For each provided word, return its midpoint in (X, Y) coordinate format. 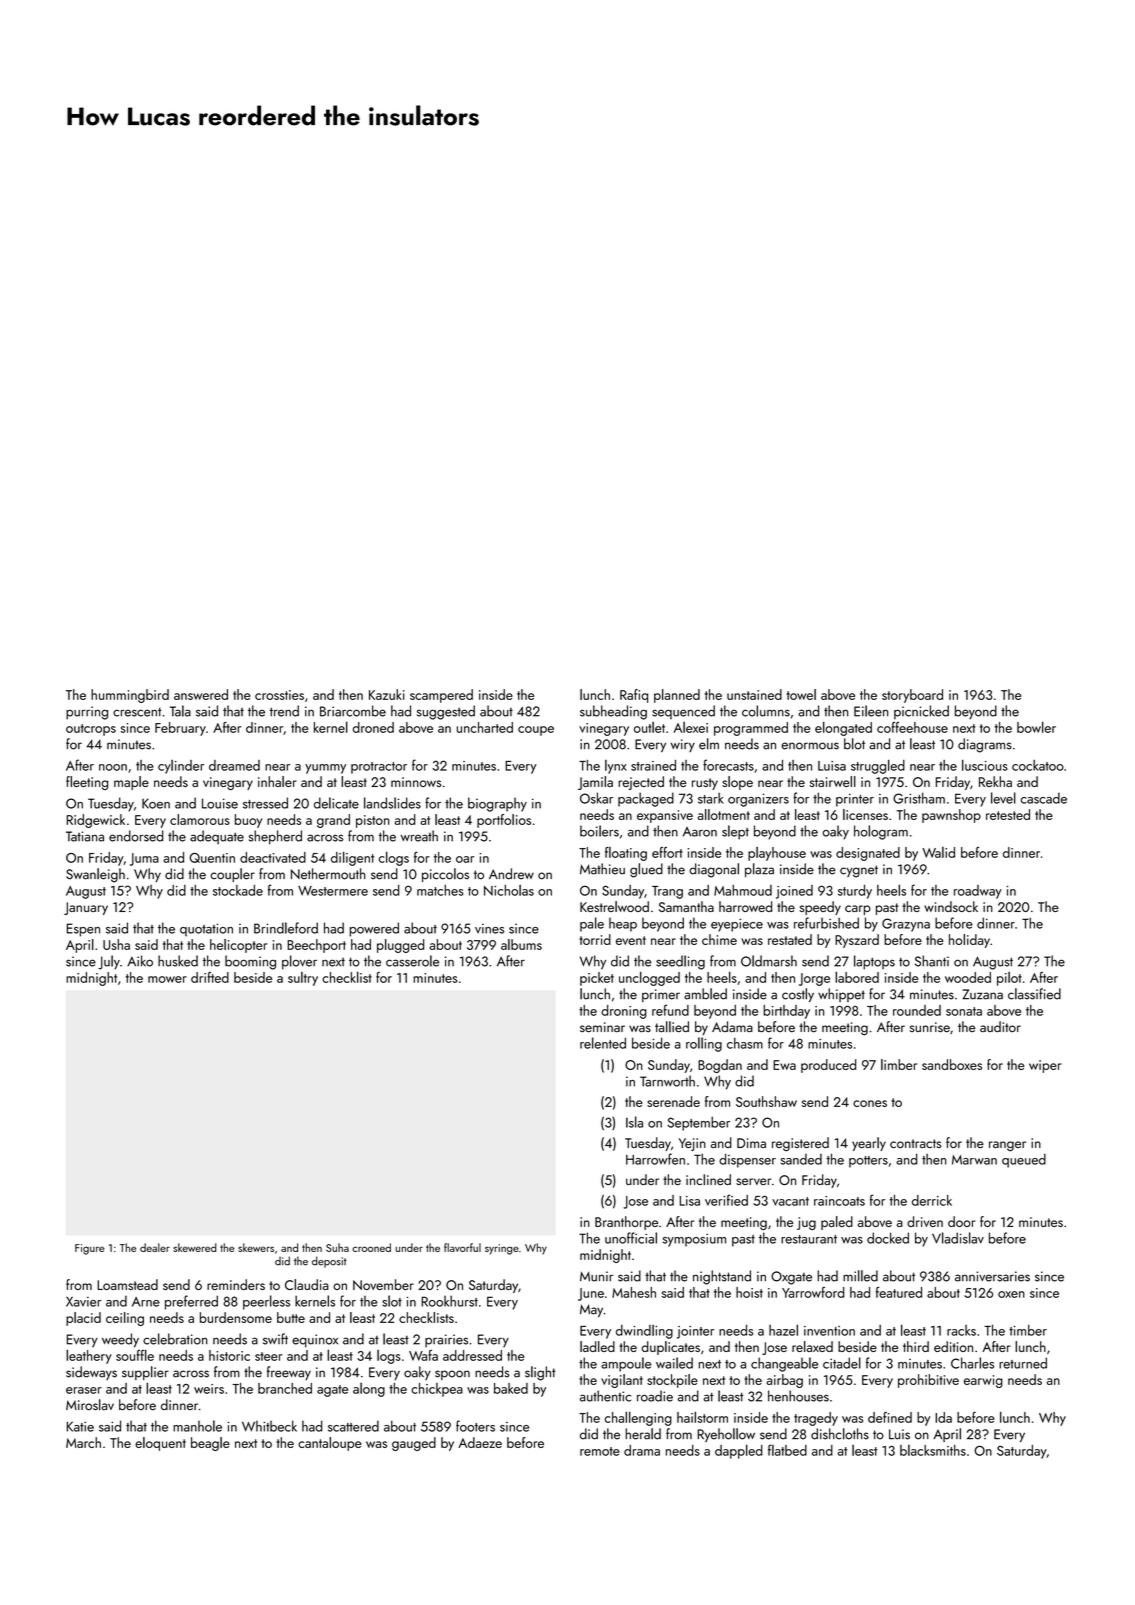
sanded (801, 1159)
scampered (441, 696)
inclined (708, 1180)
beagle (210, 1444)
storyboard (912, 696)
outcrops (91, 730)
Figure (90, 1249)
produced (828, 1066)
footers (475, 1426)
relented (603, 1043)
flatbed (787, 1450)
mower (167, 979)
